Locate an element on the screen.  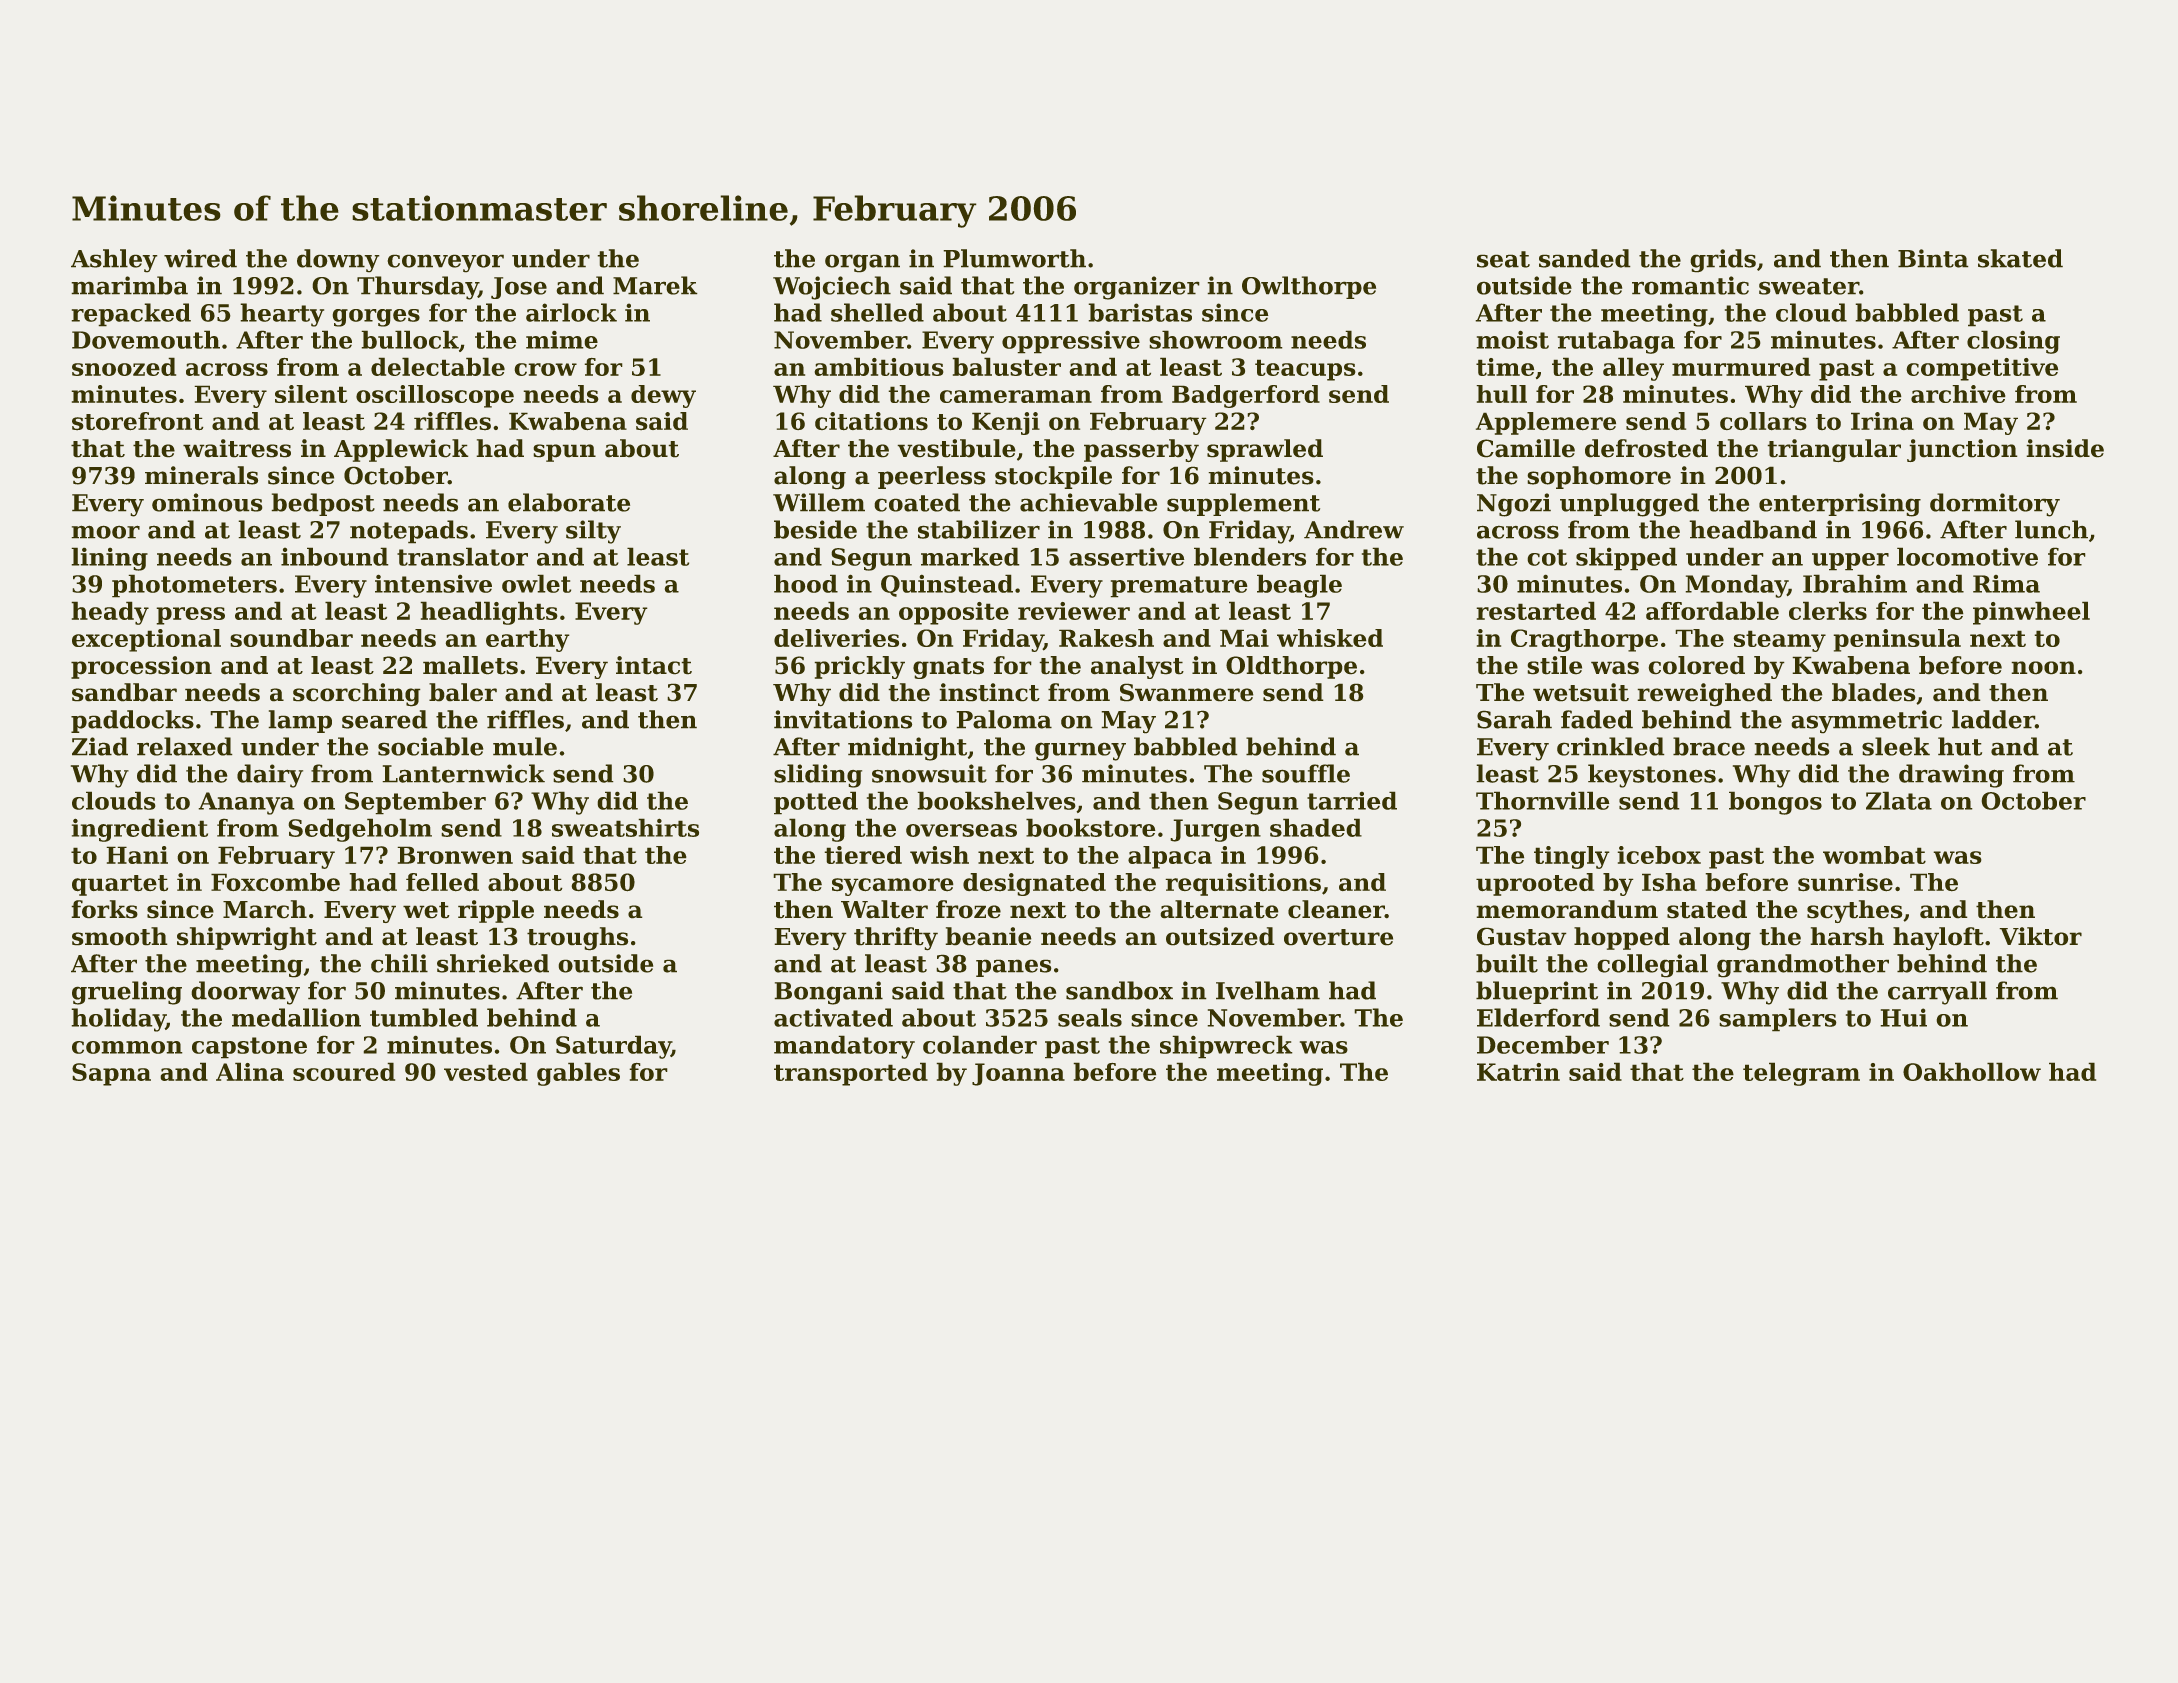
Binta is located at coordinates (1933, 258).
